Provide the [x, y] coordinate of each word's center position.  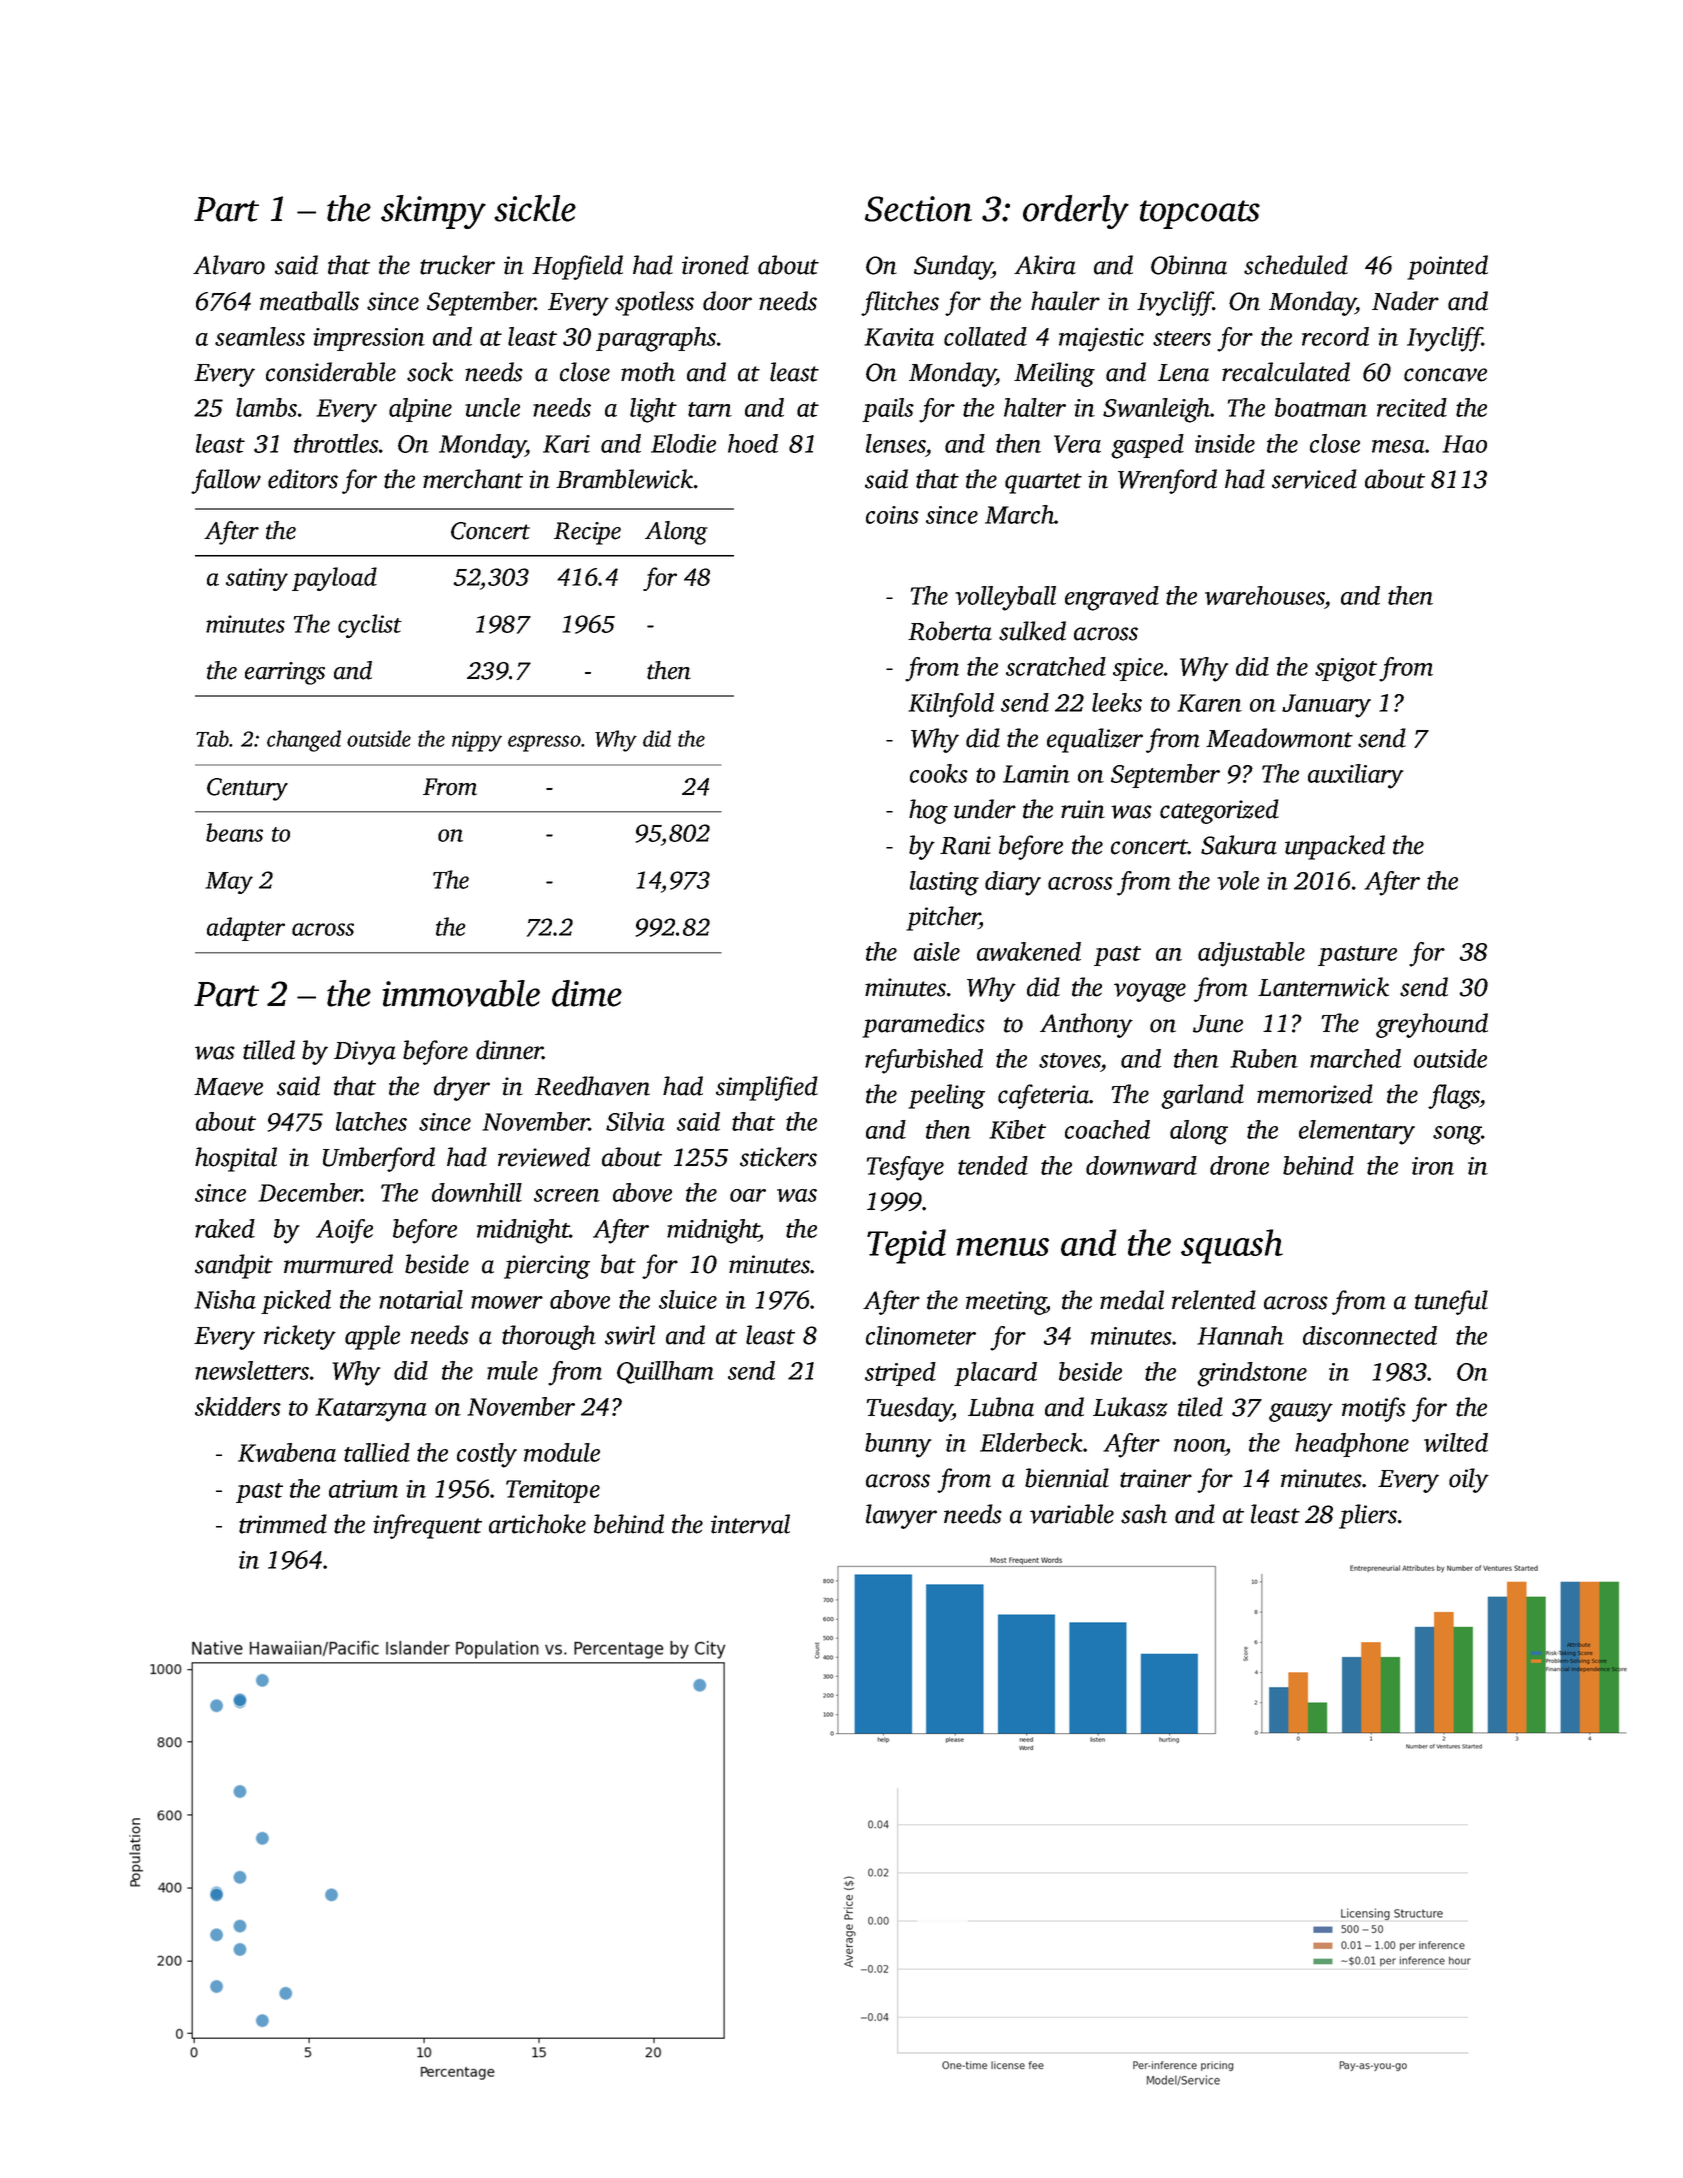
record [1335, 336]
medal [1132, 1300]
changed [304, 741]
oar [748, 1195]
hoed [753, 443]
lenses [896, 443]
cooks [939, 773]
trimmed [283, 1524]
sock [430, 372]
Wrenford [1167, 481]
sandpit [234, 1266]
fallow [226, 481]
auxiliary [1356, 776]
